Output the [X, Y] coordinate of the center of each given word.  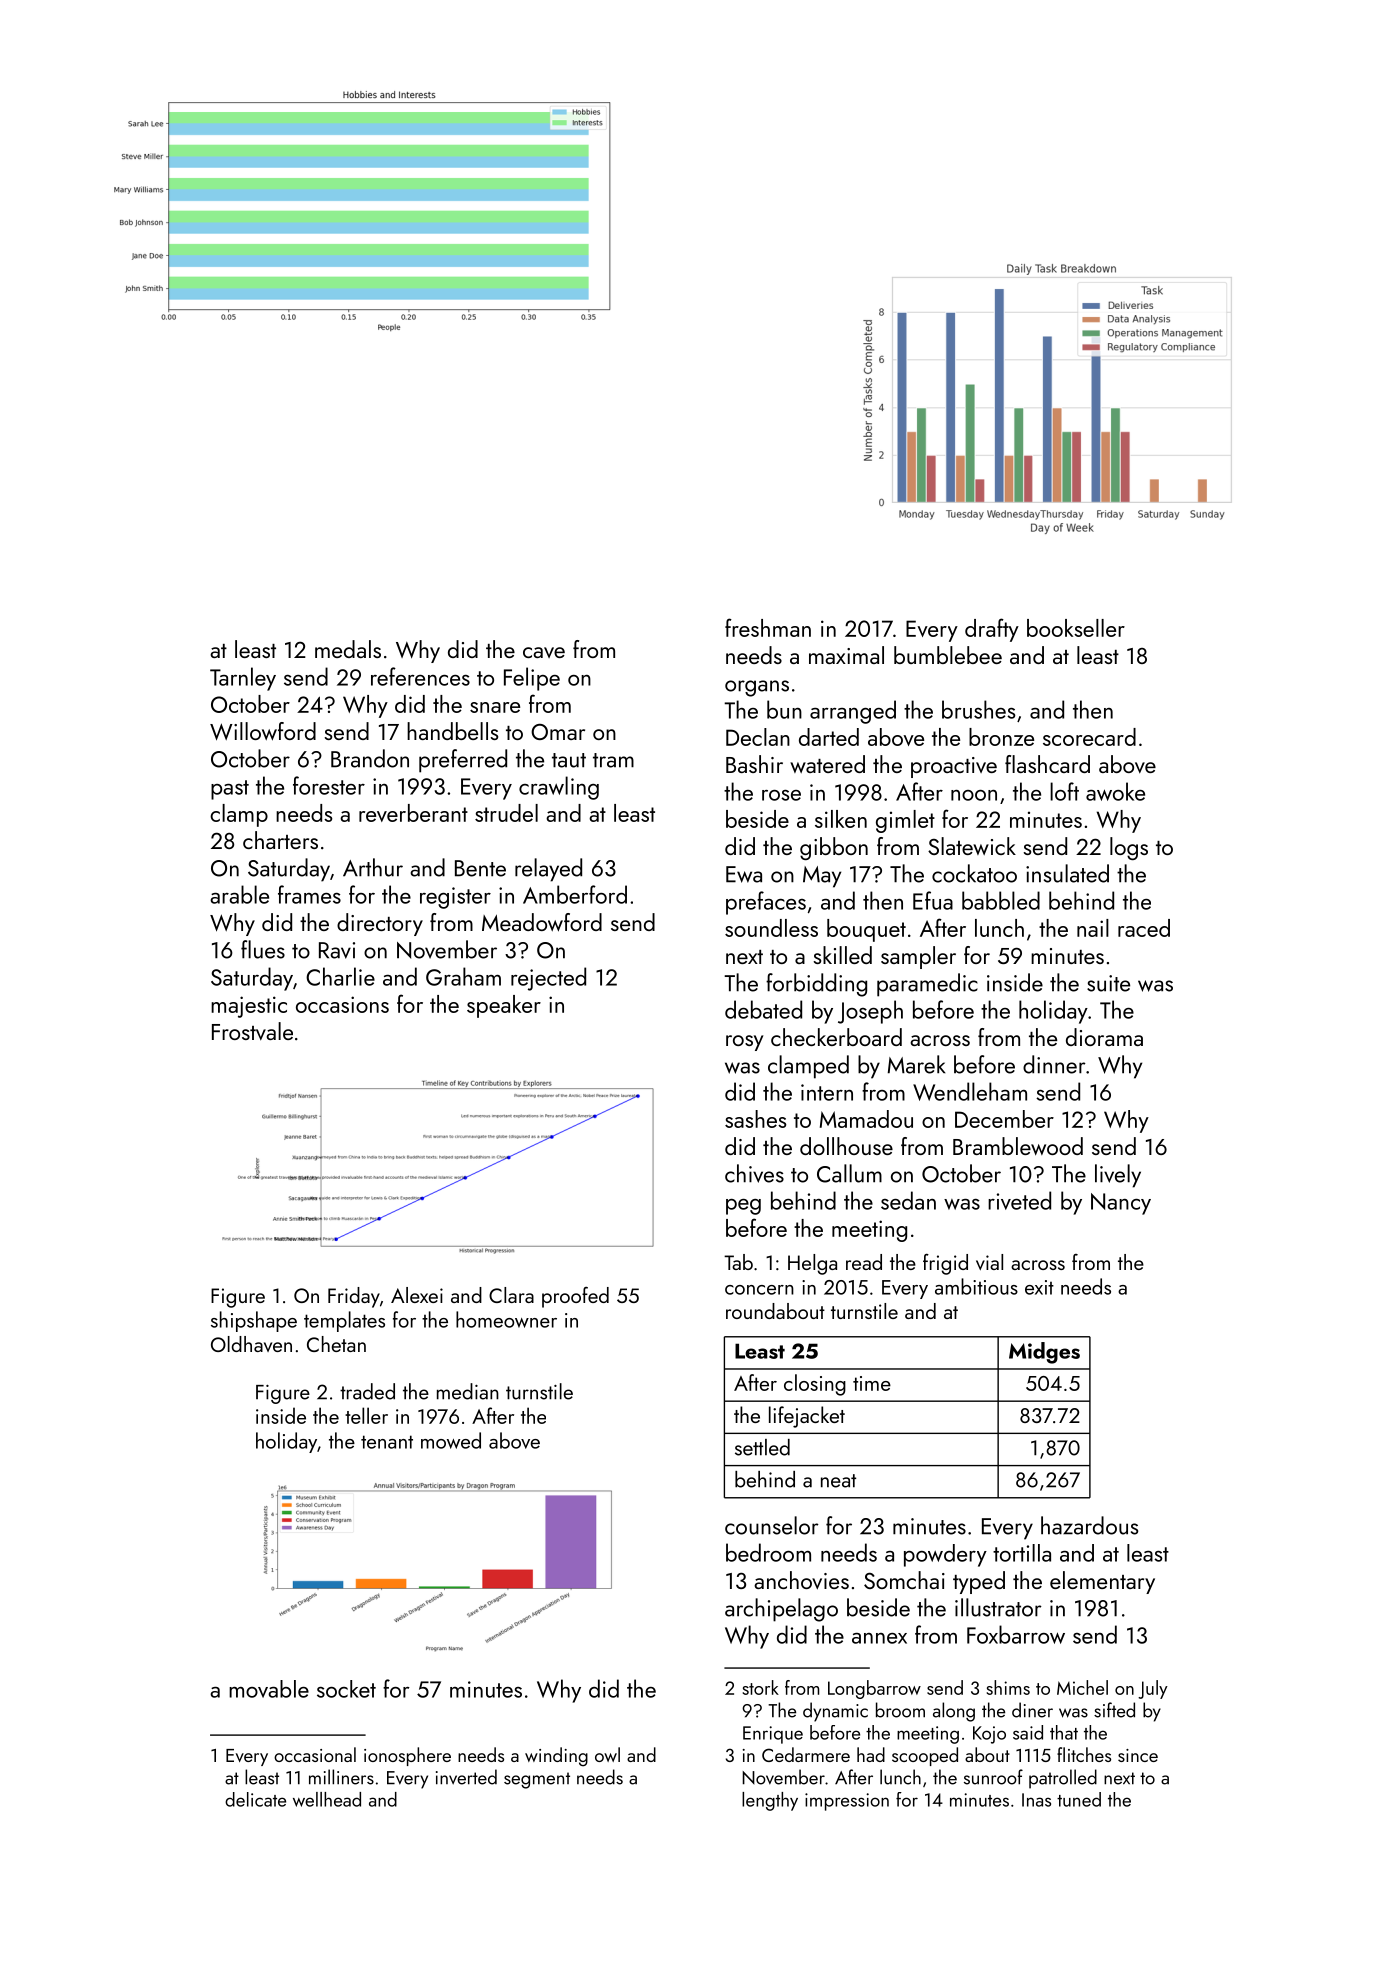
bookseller [1076, 628]
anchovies [801, 1580]
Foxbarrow [1016, 1634]
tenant [387, 1442]
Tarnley [243, 679]
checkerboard [836, 1037]
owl [607, 1754]
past [230, 790]
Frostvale [252, 1031]
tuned [1079, 1799]
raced [1144, 928]
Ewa [744, 874]
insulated [1067, 873]
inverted [466, 1777]
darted [829, 737]
